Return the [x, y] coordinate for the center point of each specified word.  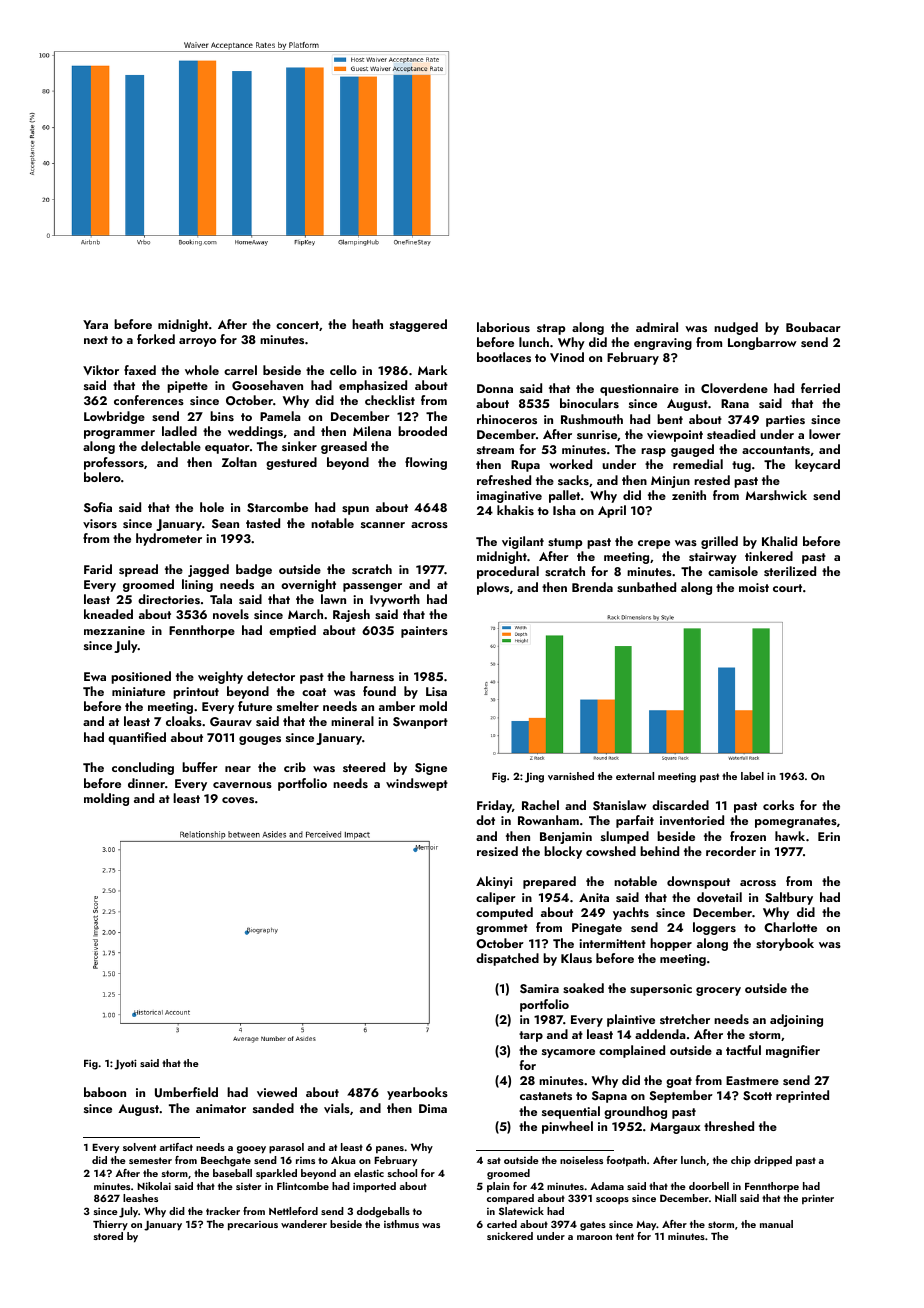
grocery [718, 991]
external [635, 776]
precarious [253, 1226]
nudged [736, 328]
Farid [98, 569]
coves [238, 800]
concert [297, 325]
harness [372, 676]
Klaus [576, 958]
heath [367, 324]
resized [497, 851]
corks [778, 805]
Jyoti [125, 1064]
